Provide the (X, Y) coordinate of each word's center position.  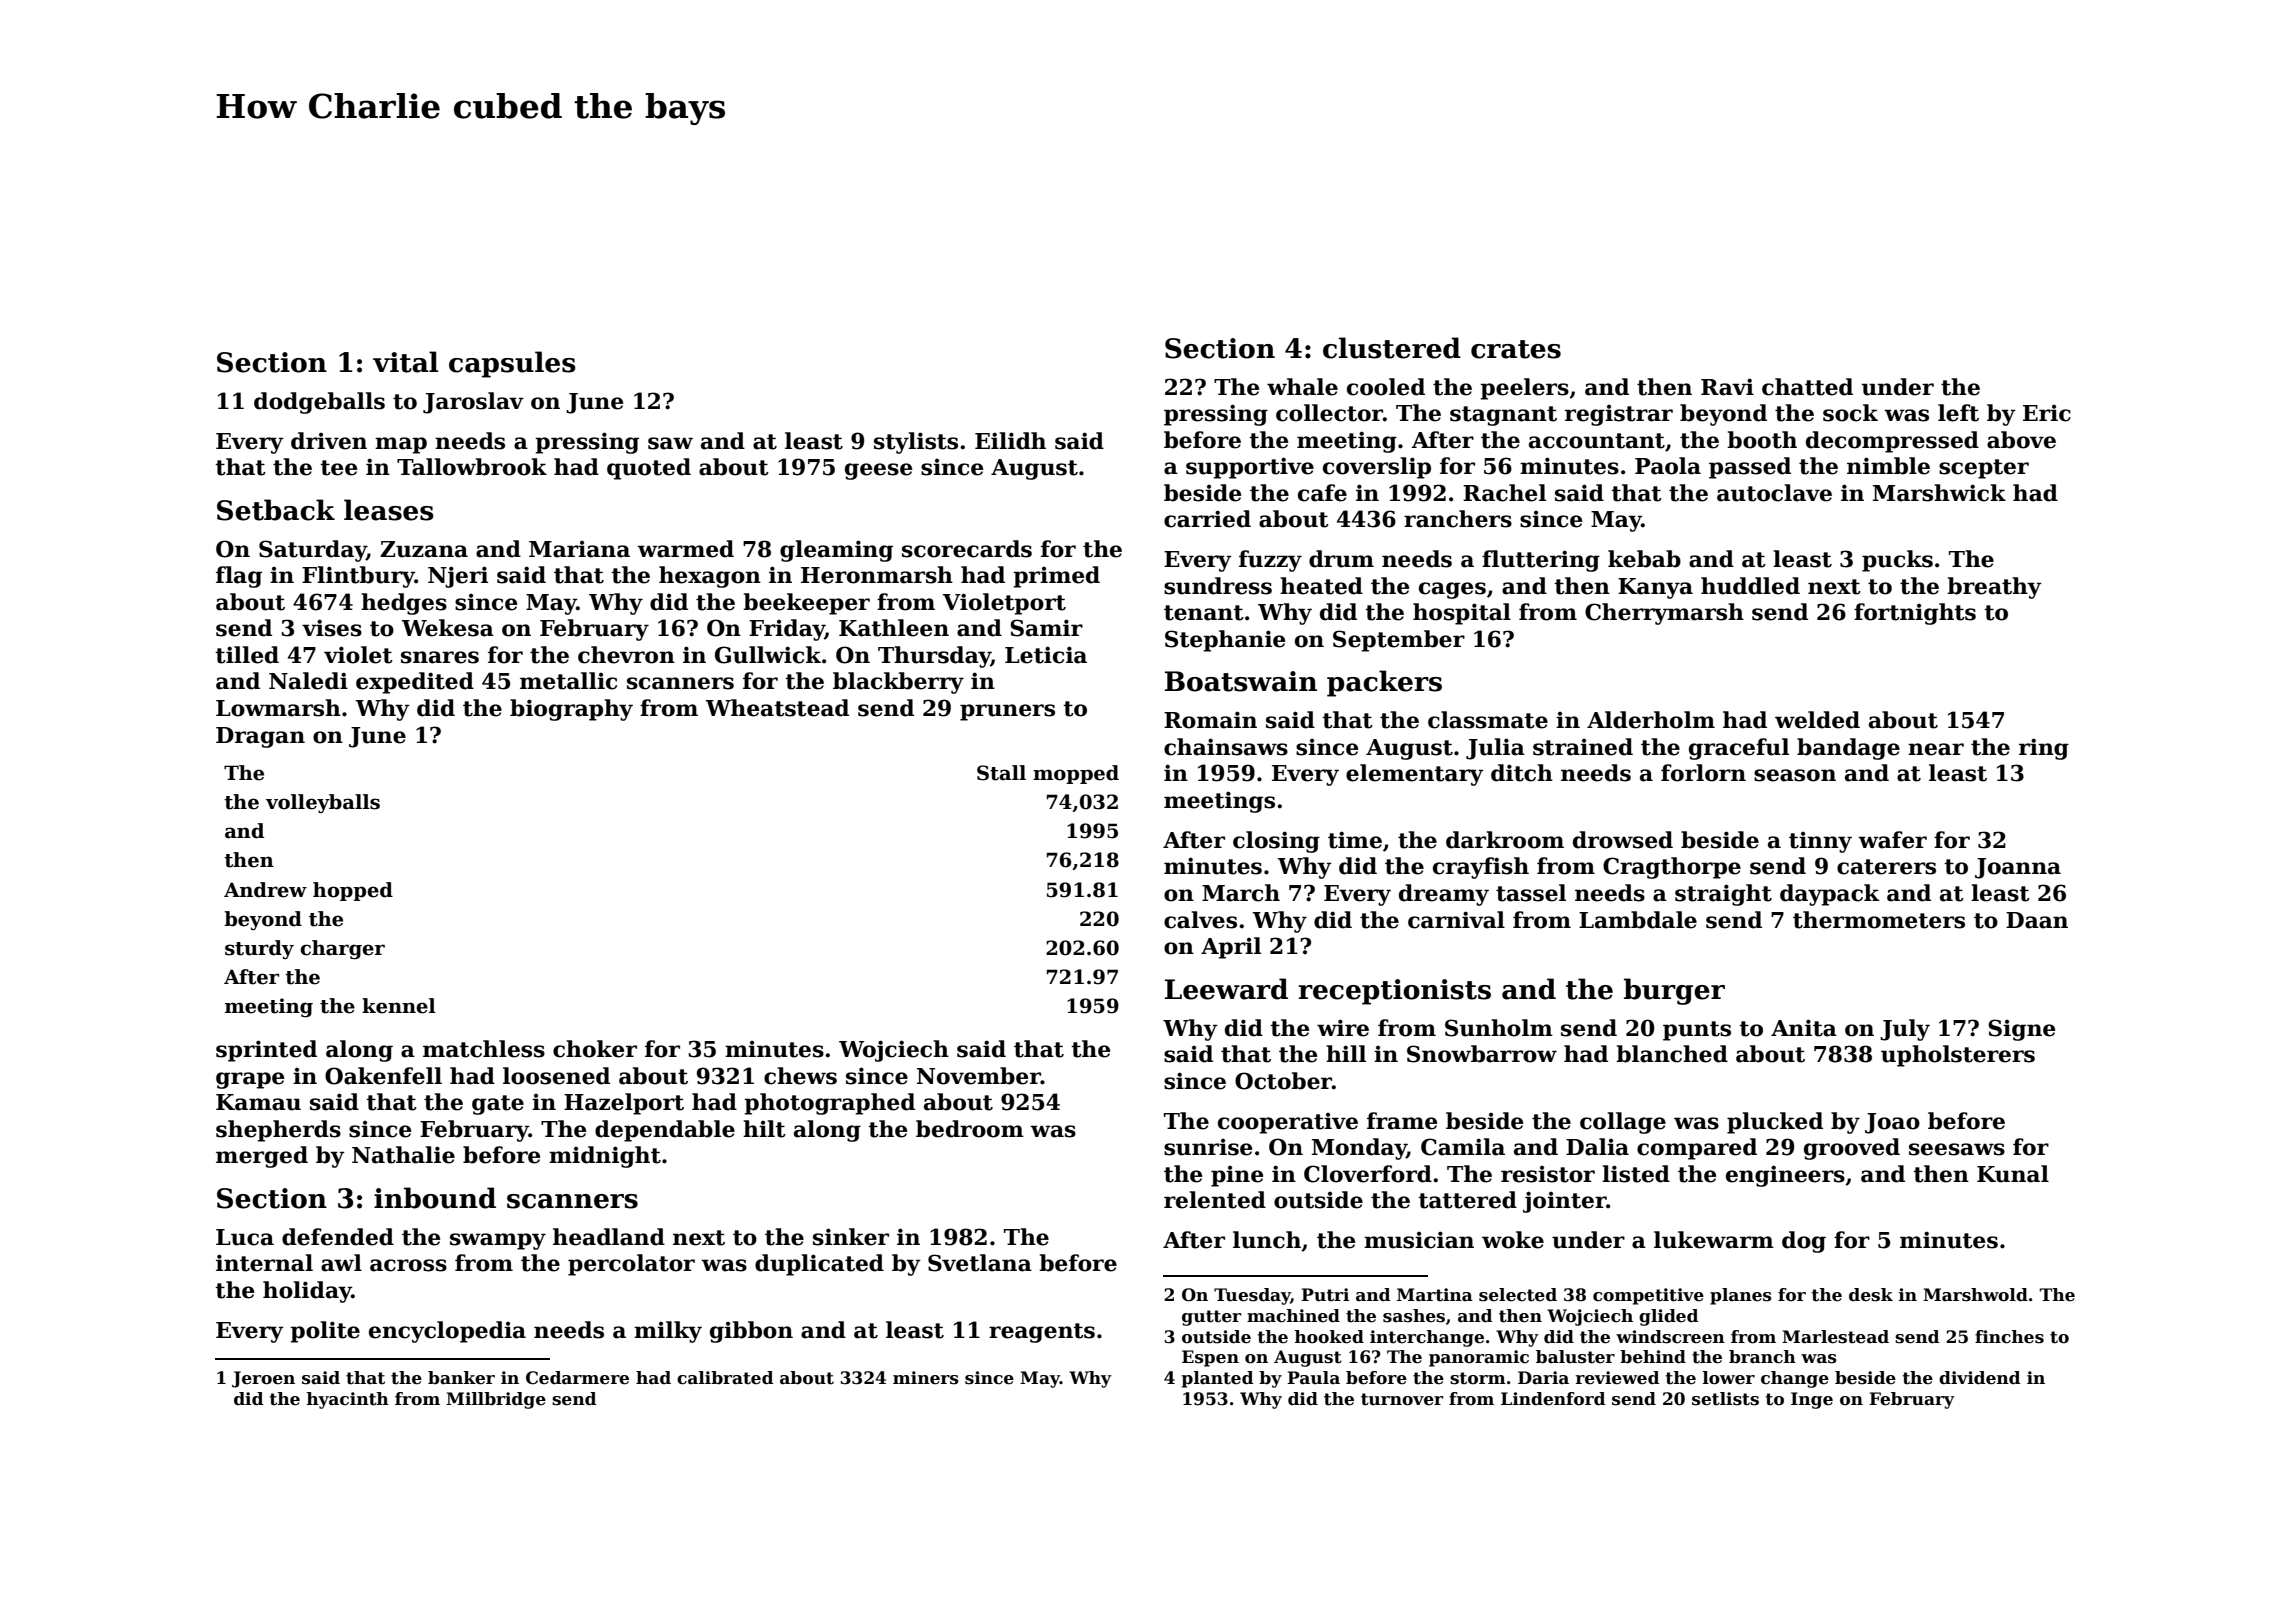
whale (1302, 387)
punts (1697, 1031)
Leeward (1226, 989)
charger (342, 949)
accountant (1597, 441)
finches (2009, 1337)
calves (1200, 920)
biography (571, 710)
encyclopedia (447, 1332)
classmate (1488, 720)
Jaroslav (473, 403)
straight (1723, 895)
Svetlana (980, 1263)
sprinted (266, 1051)
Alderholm (1651, 720)
